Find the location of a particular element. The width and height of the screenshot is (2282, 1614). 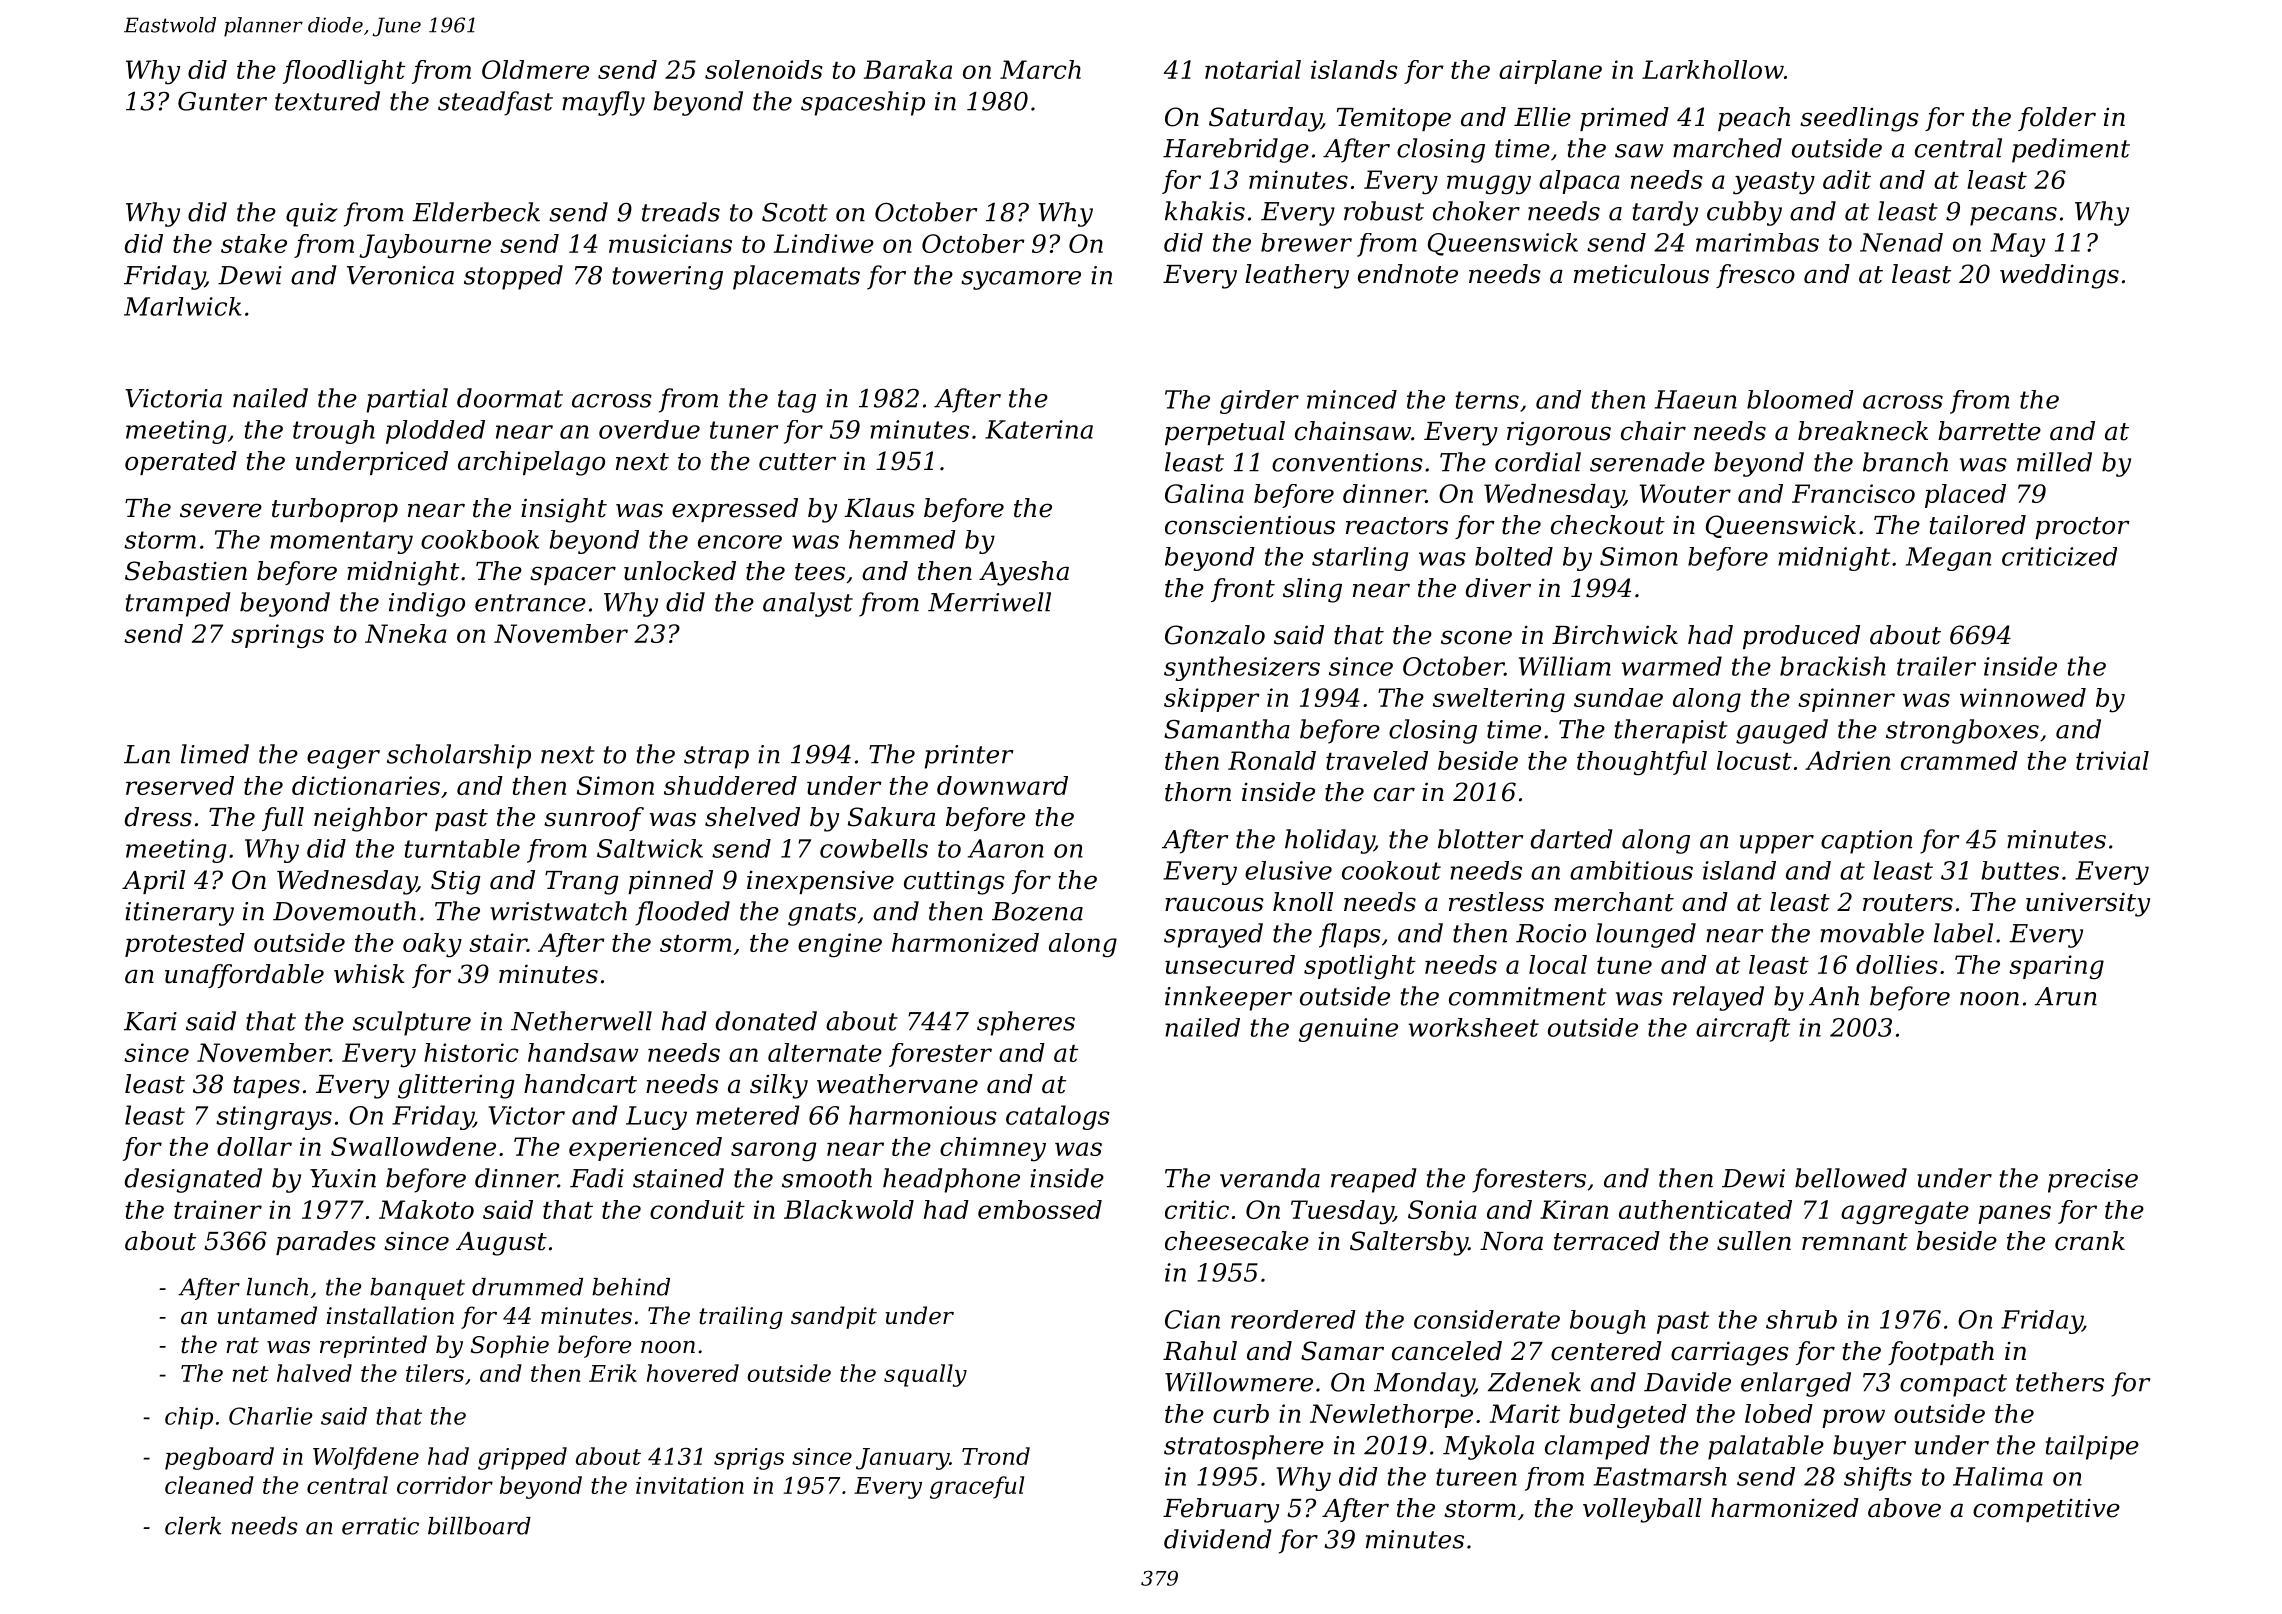

dividend is located at coordinates (1218, 1539).
